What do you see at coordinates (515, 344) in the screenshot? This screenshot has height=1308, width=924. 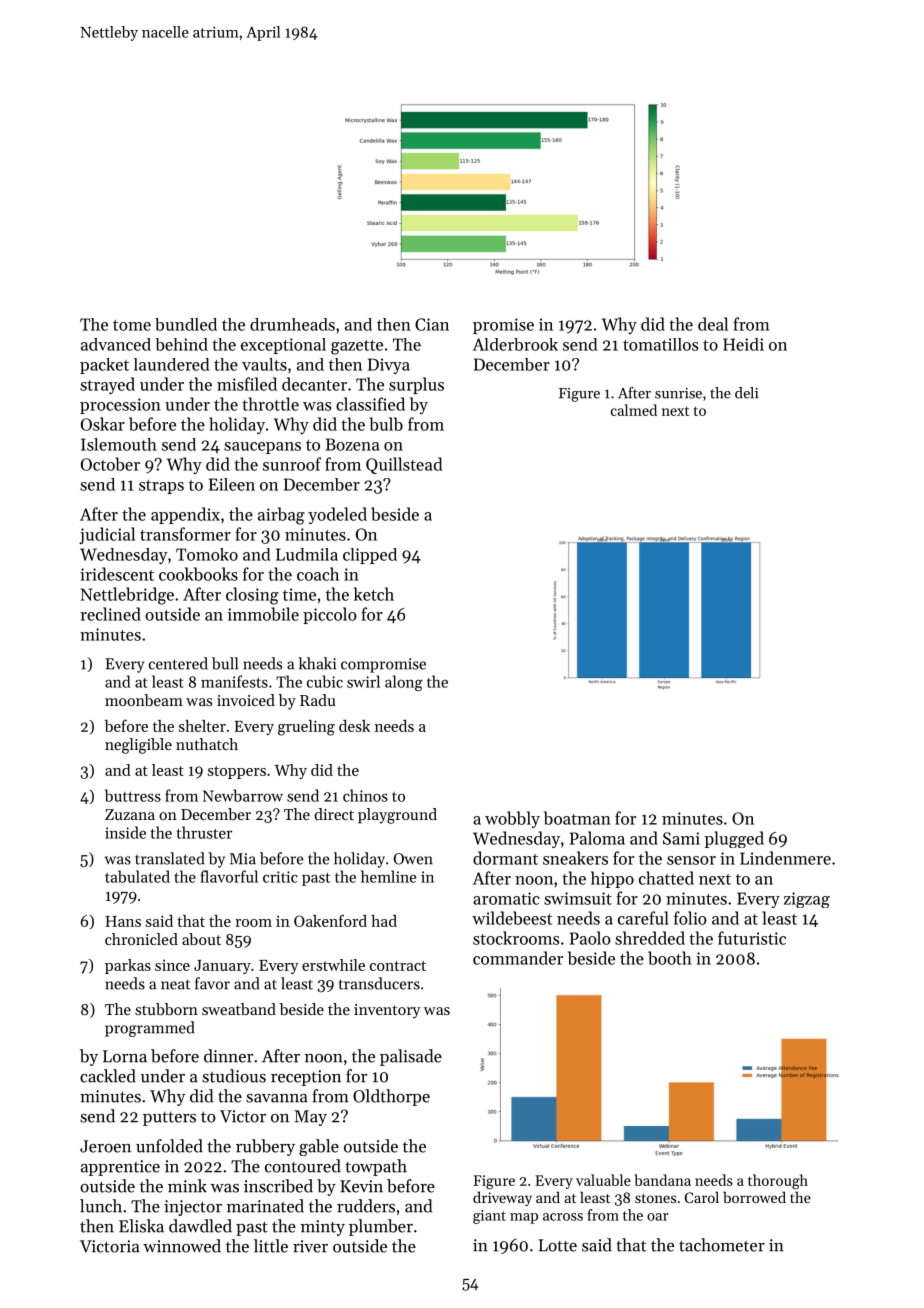 I see `Alderbrook` at bounding box center [515, 344].
